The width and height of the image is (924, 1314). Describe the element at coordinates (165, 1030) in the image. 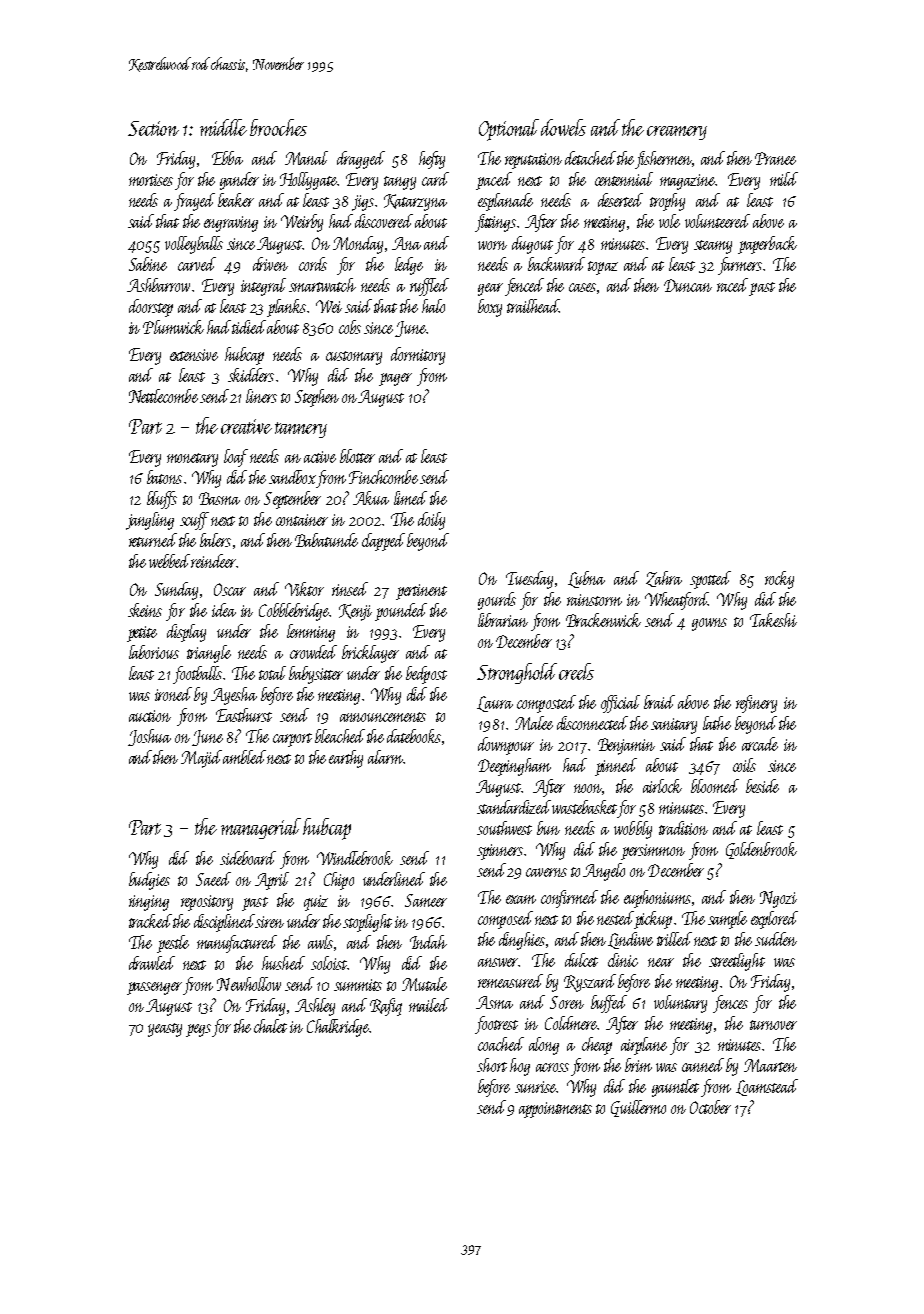

I see `yeasty` at that location.
